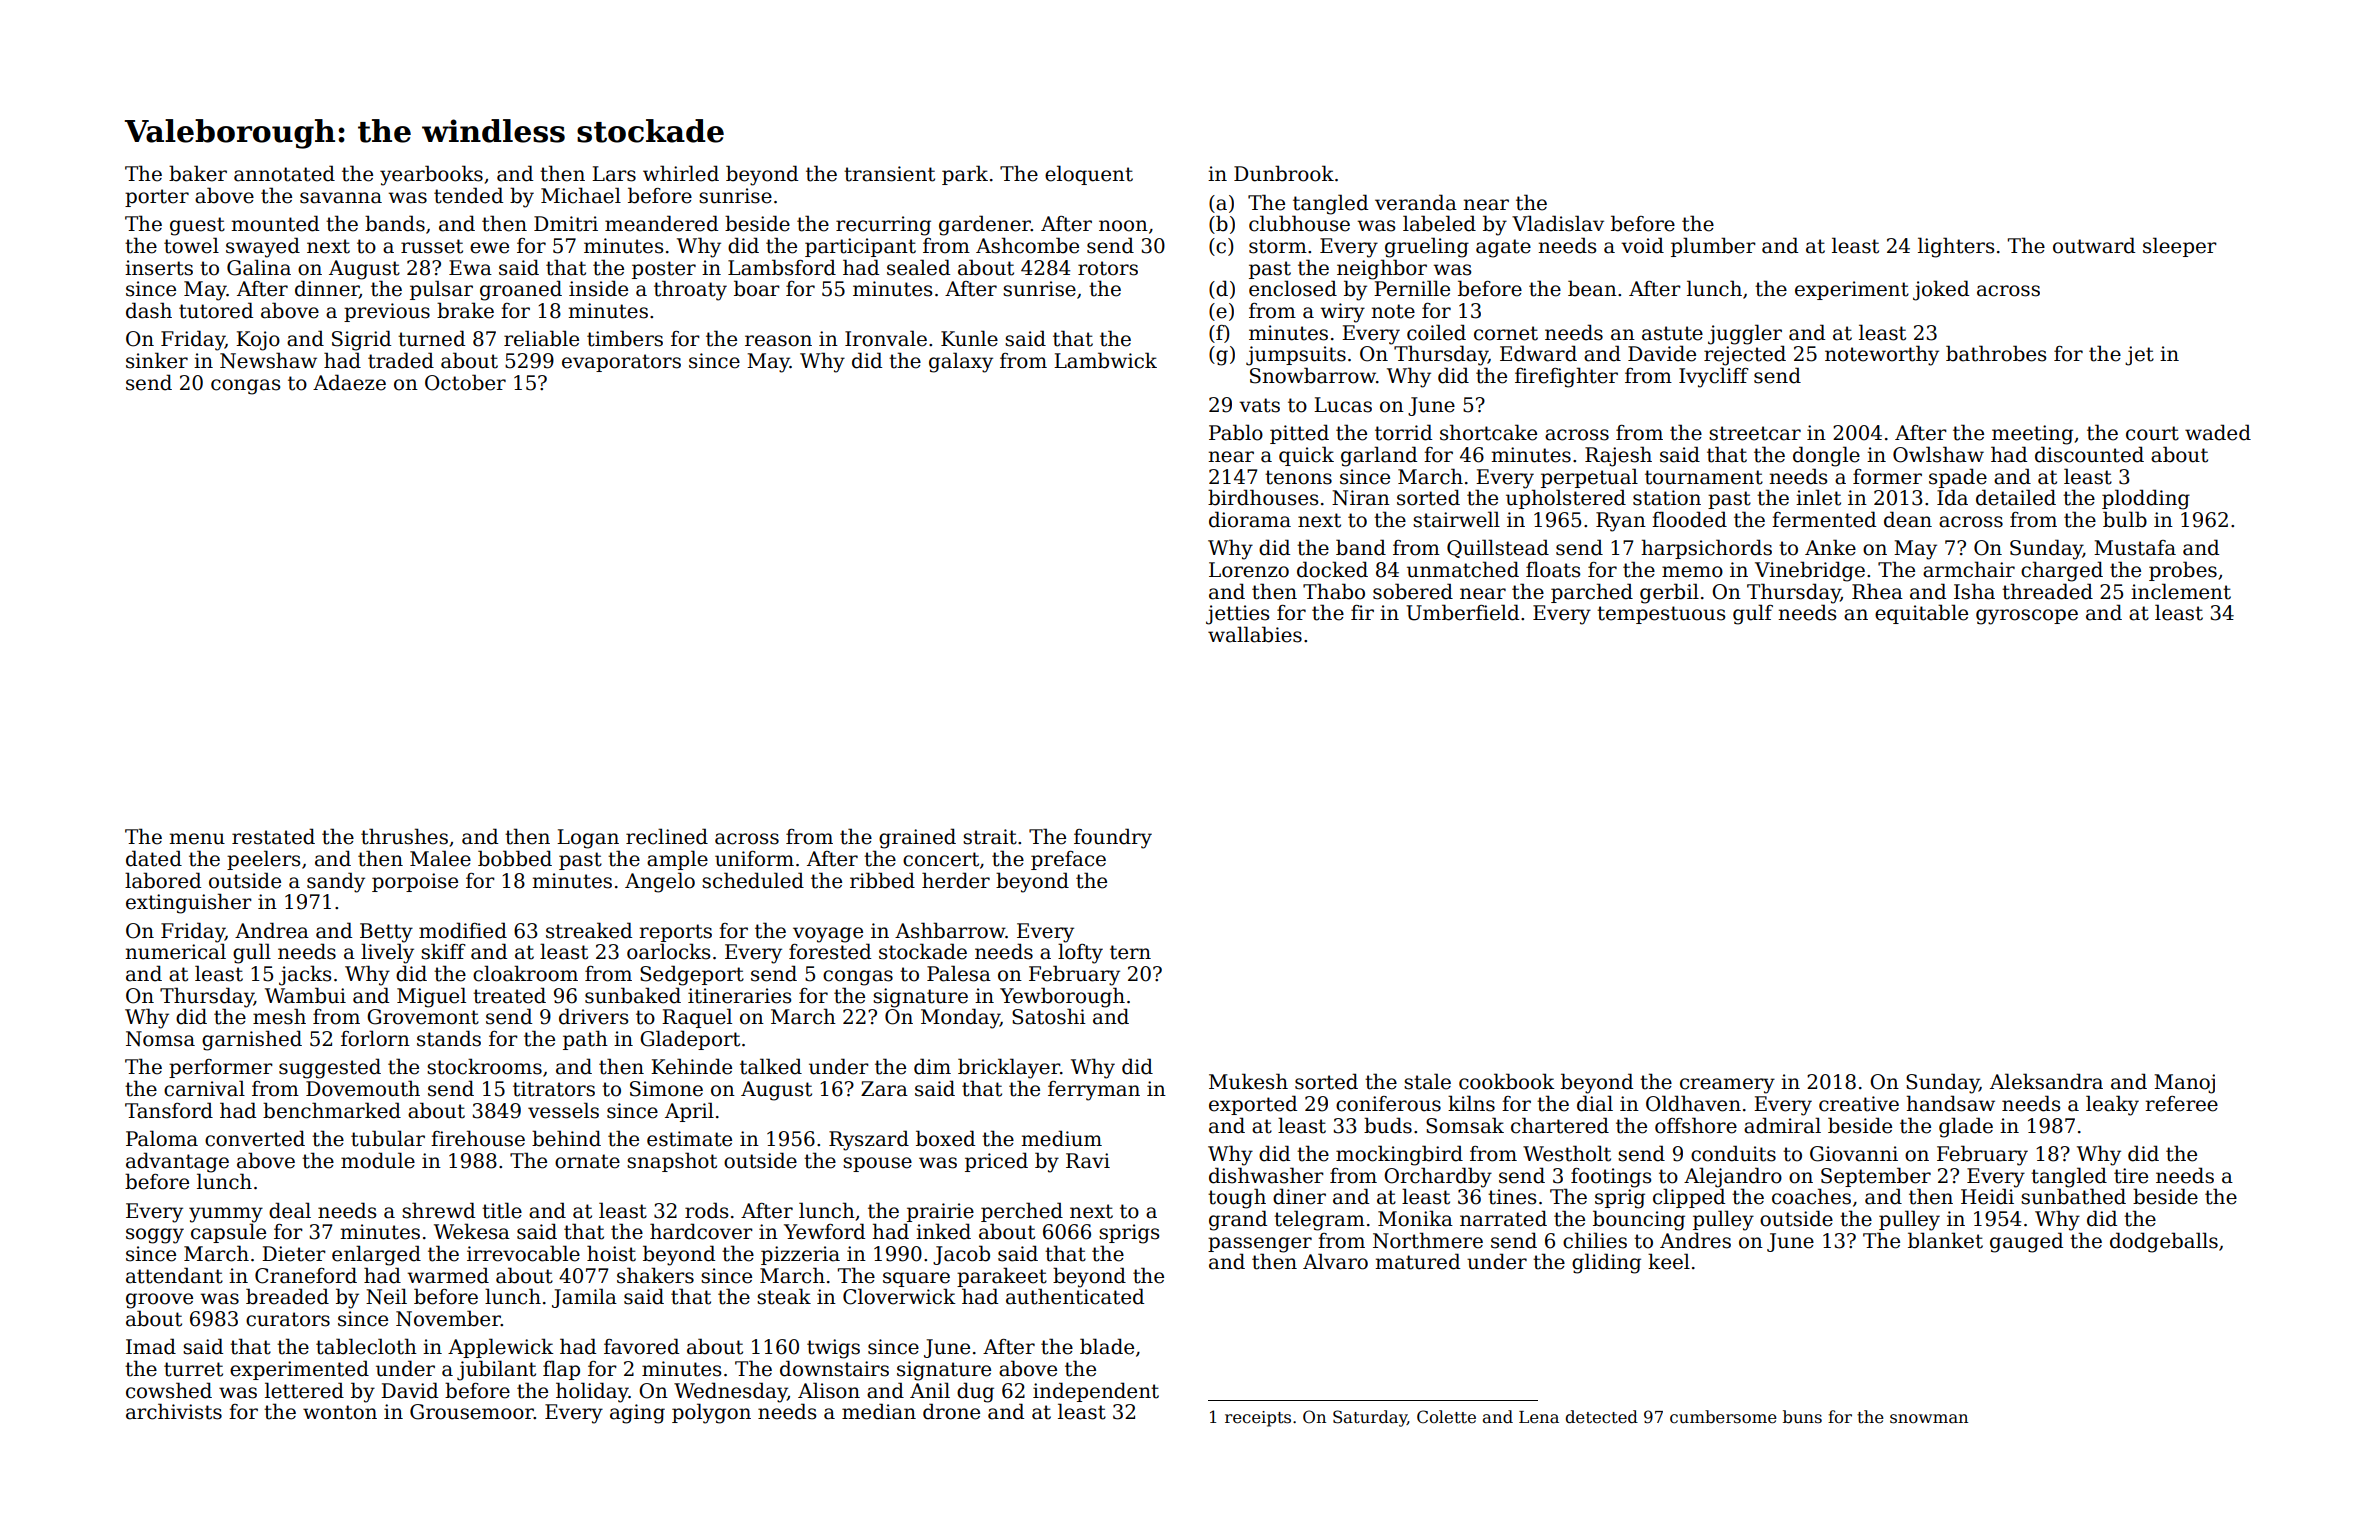 The height and width of the page is (1538, 2377). Describe the element at coordinates (2094, 245) in the page. I see `outward` at that location.
